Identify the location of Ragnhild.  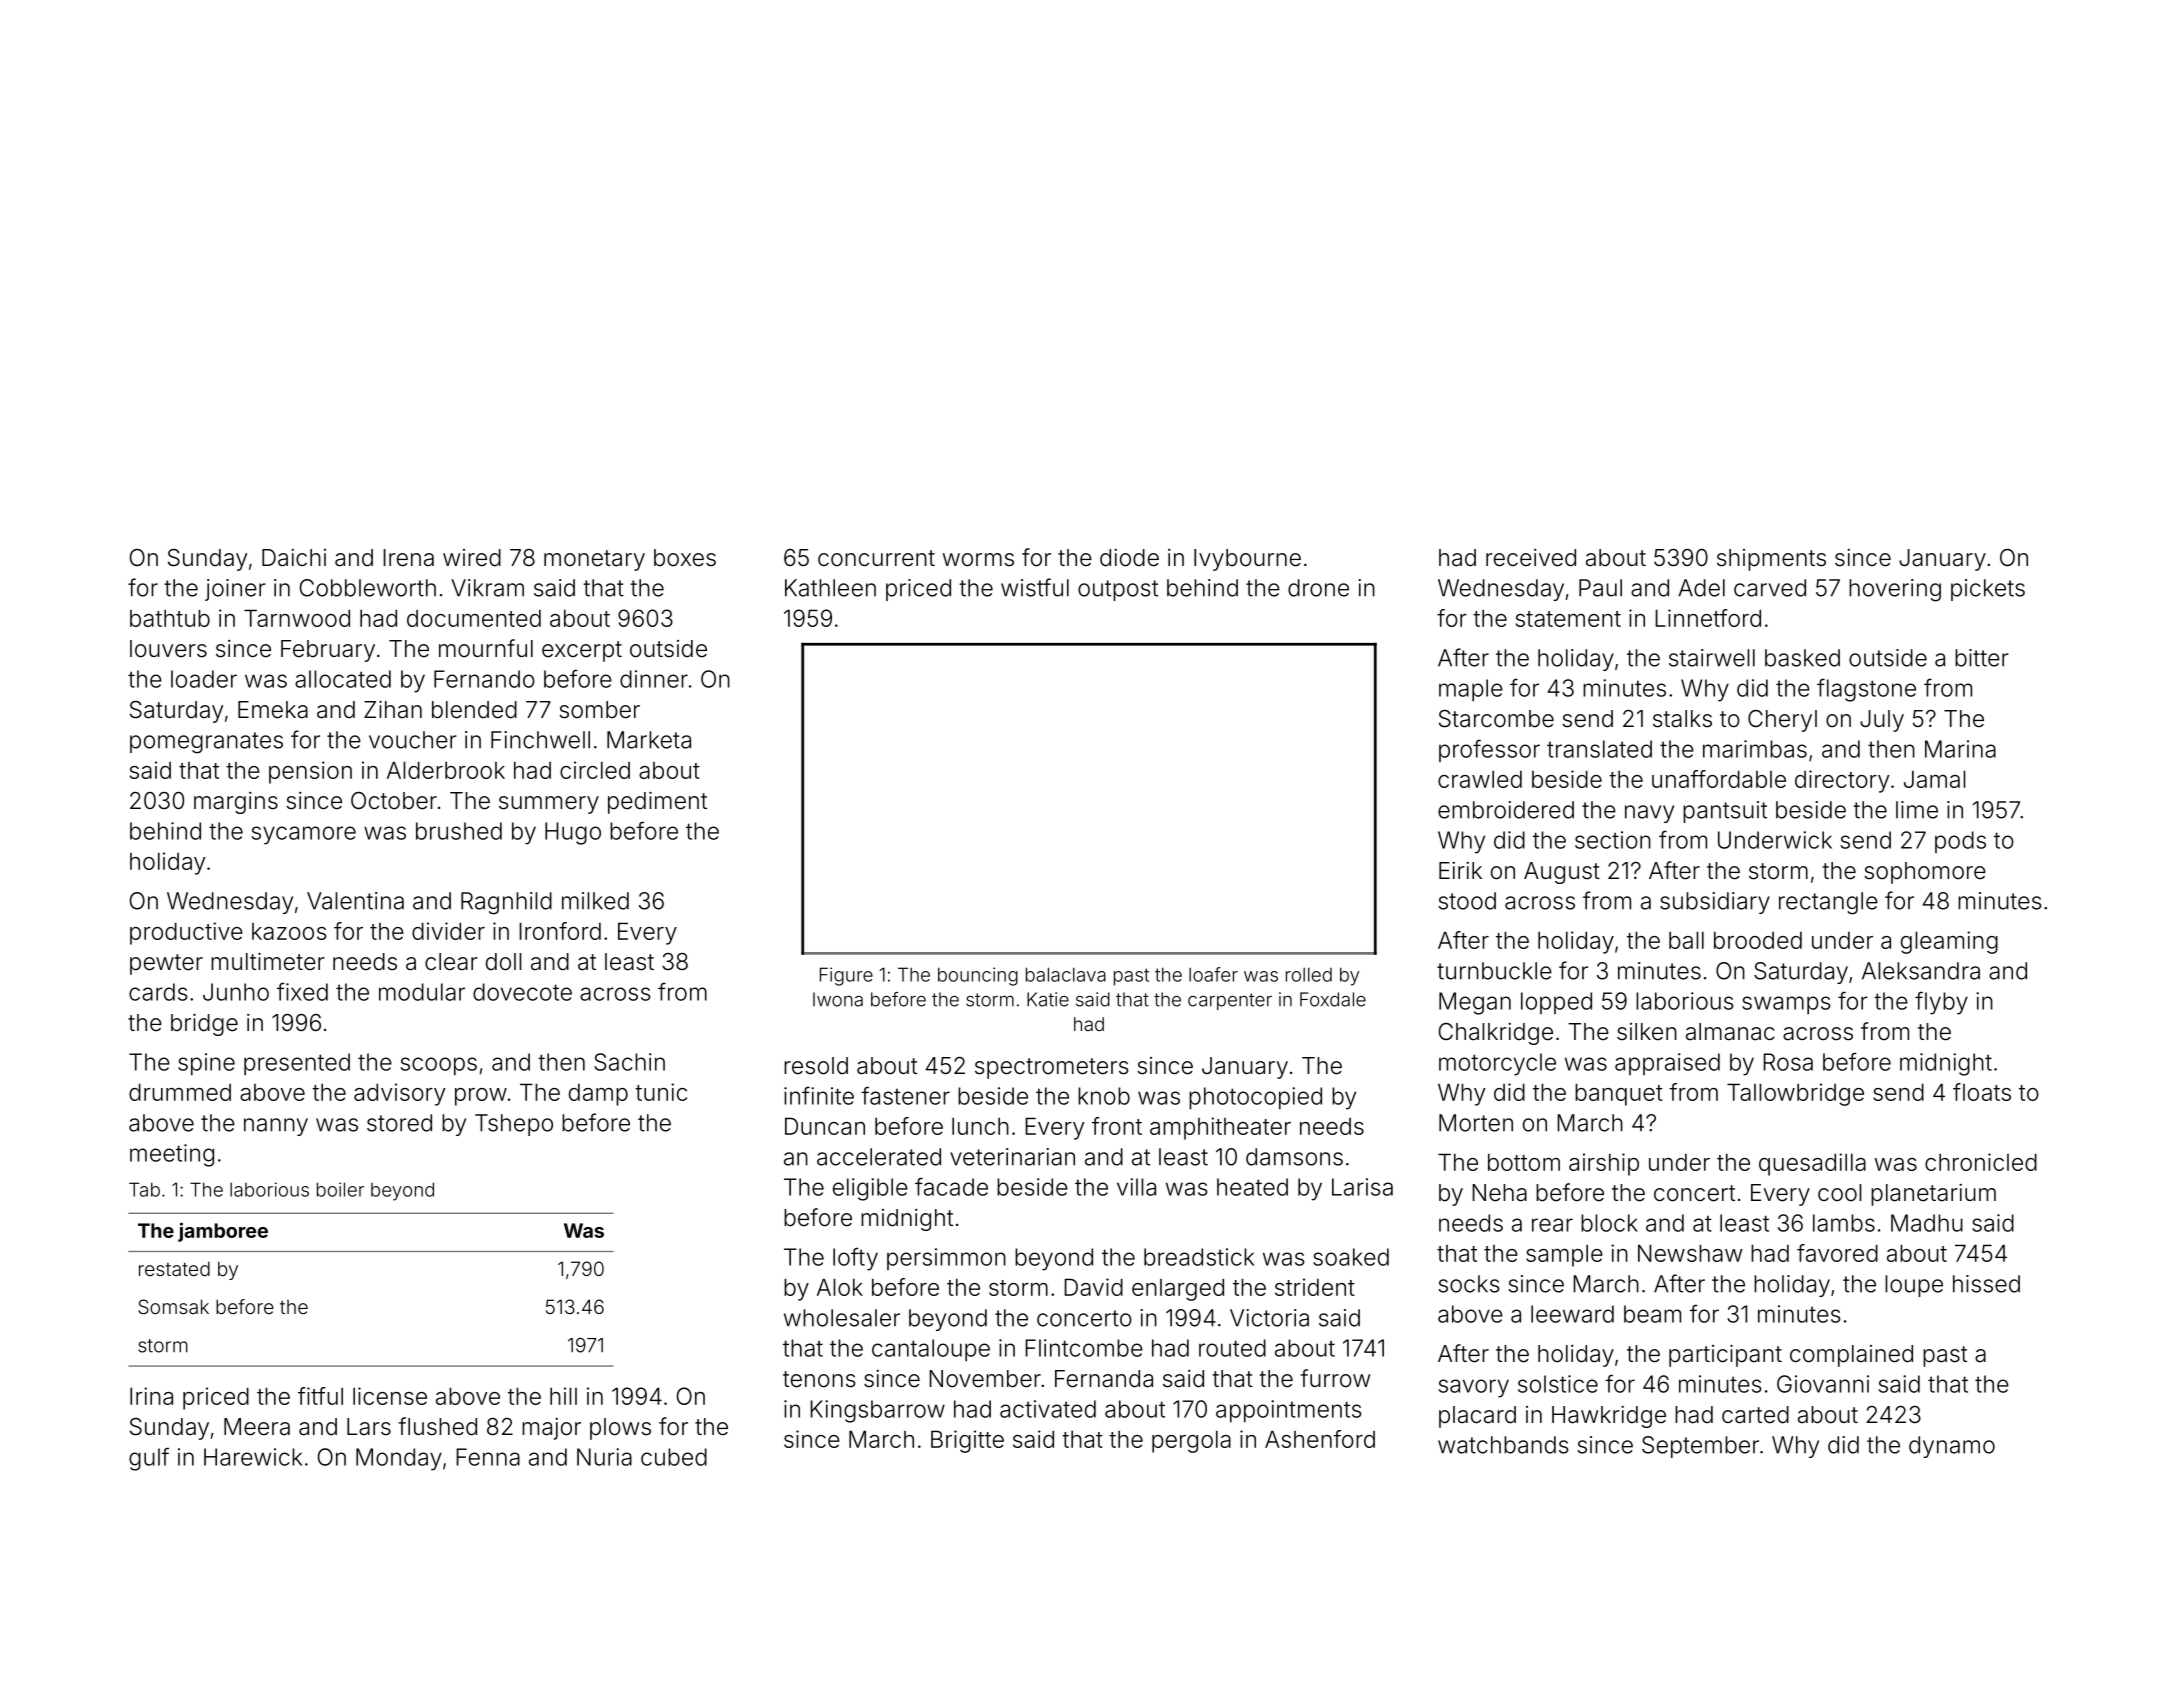
(506, 903).
